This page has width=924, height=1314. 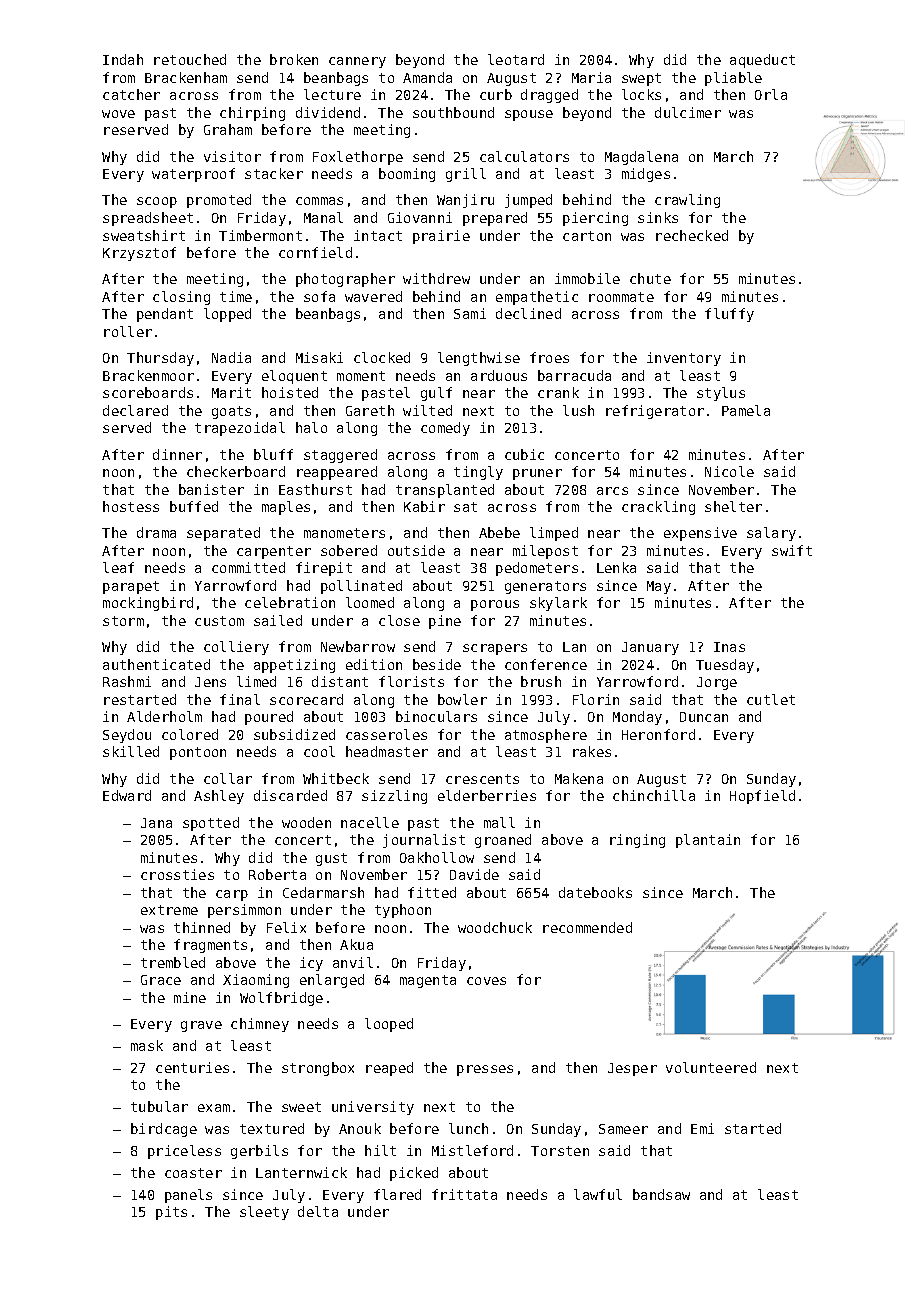 I want to click on drama, so click(x=156, y=532).
